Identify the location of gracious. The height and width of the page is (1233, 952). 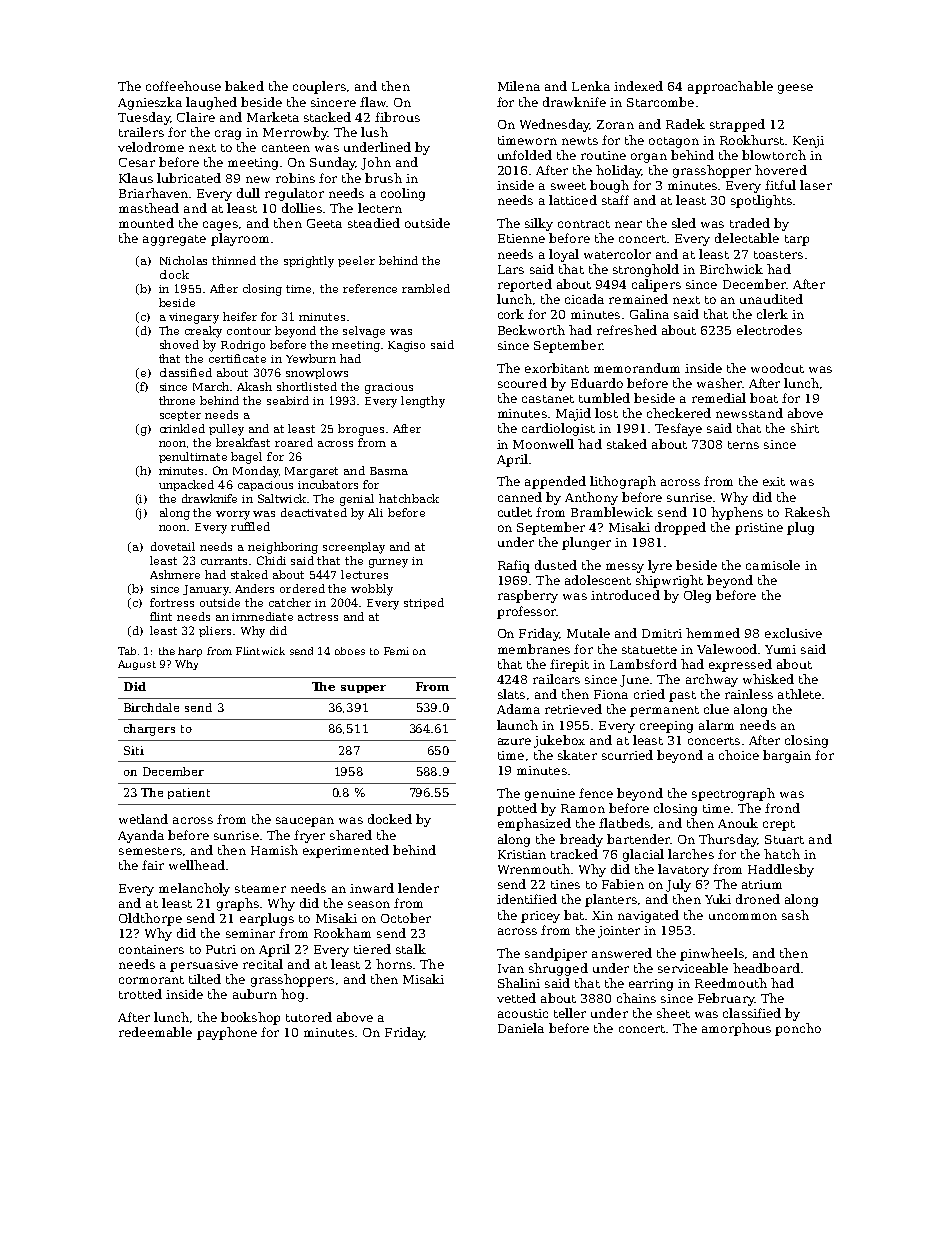
(389, 388).
